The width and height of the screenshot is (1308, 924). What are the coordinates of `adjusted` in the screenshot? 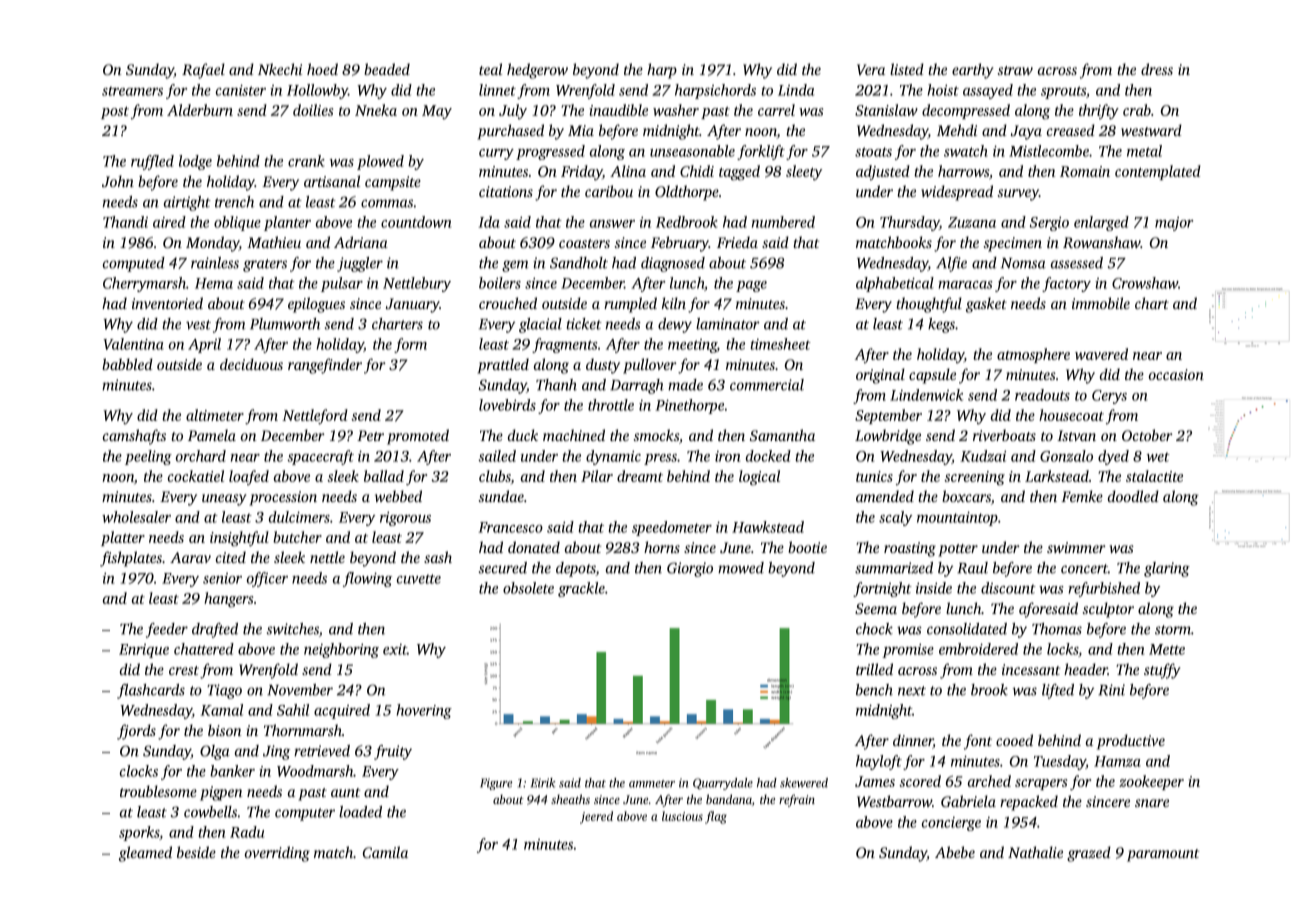 It's located at (883, 172).
